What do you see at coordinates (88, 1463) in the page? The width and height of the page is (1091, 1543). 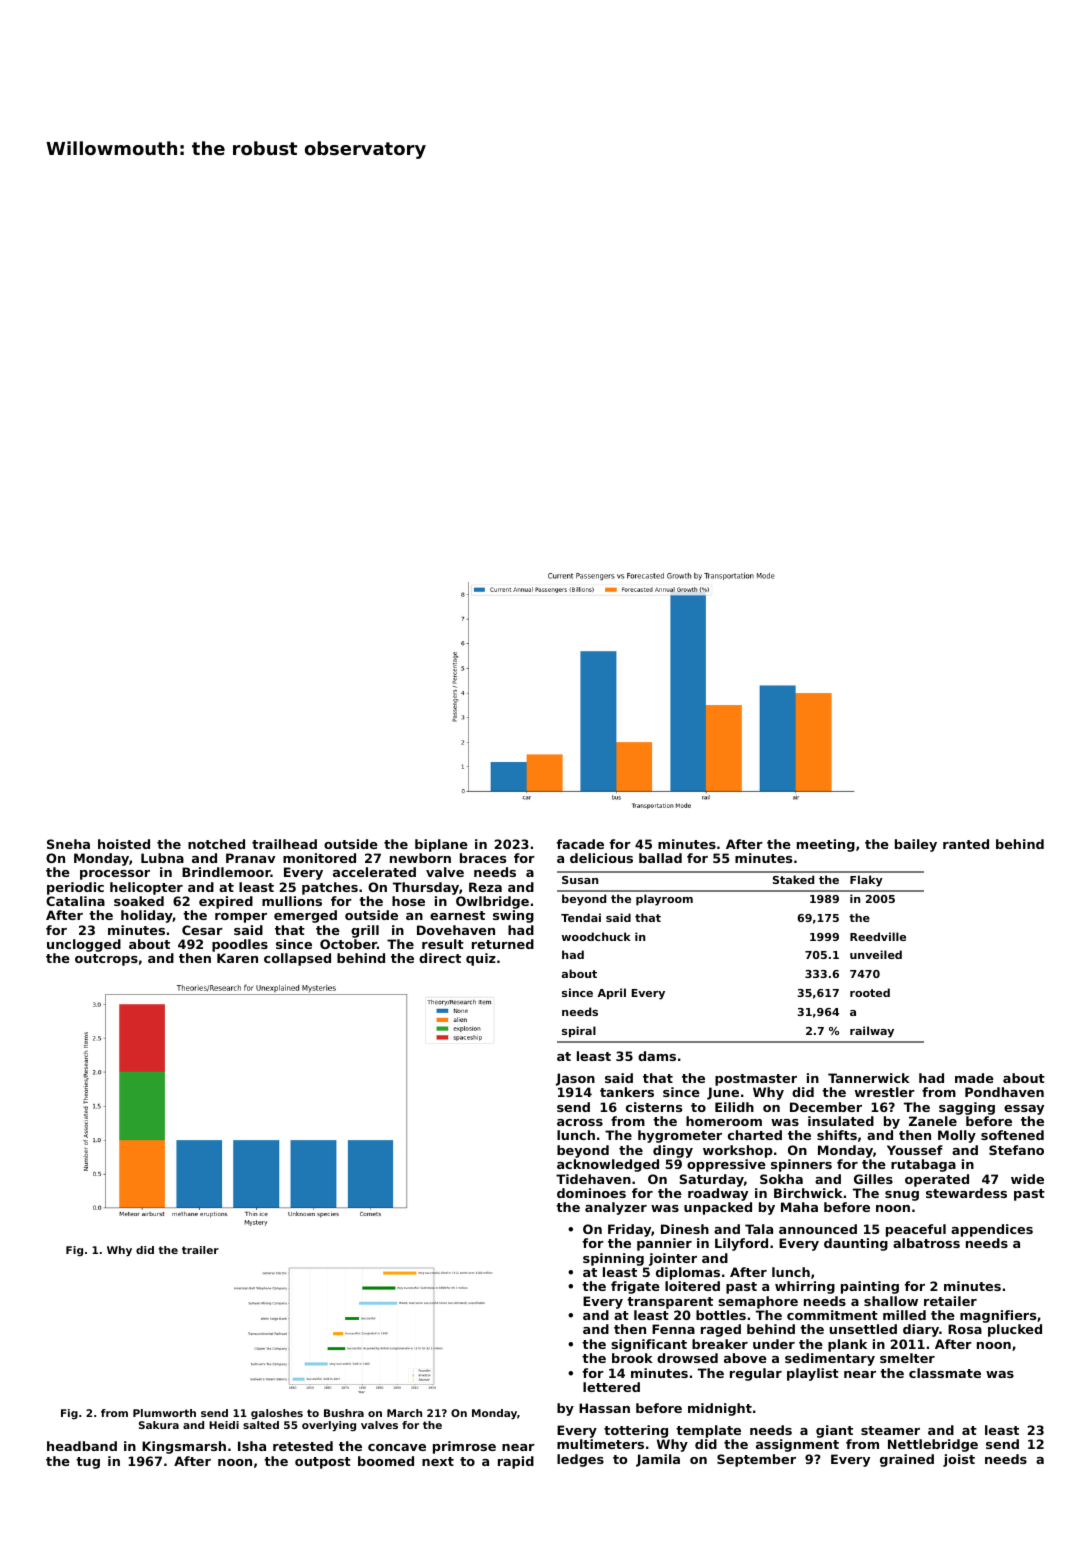 I see `tug` at bounding box center [88, 1463].
